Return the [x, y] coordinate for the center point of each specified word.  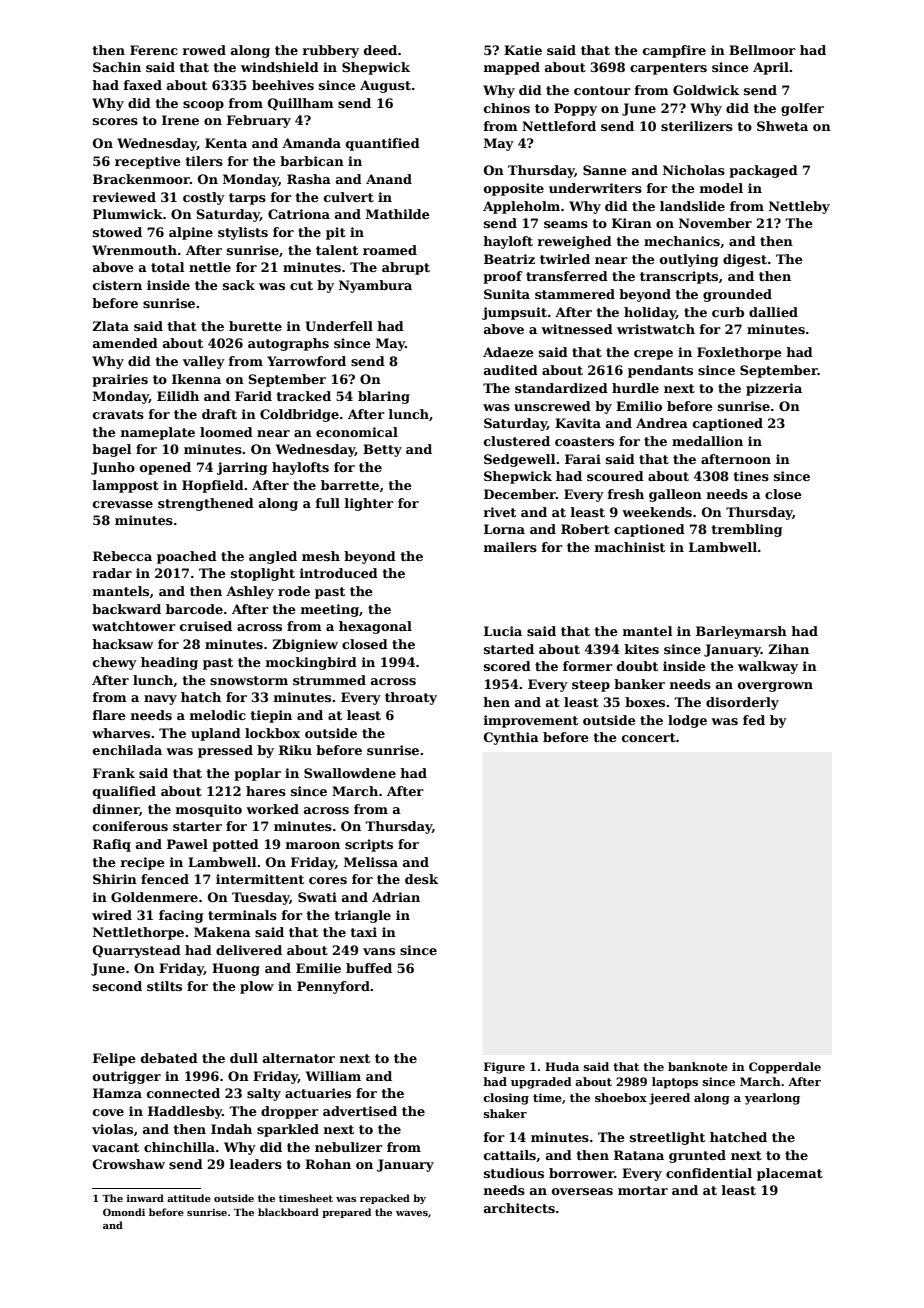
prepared [346, 1213]
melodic [218, 715]
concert [649, 737]
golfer [802, 109]
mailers [510, 547]
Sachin [117, 67]
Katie [523, 50]
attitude [189, 1198]
